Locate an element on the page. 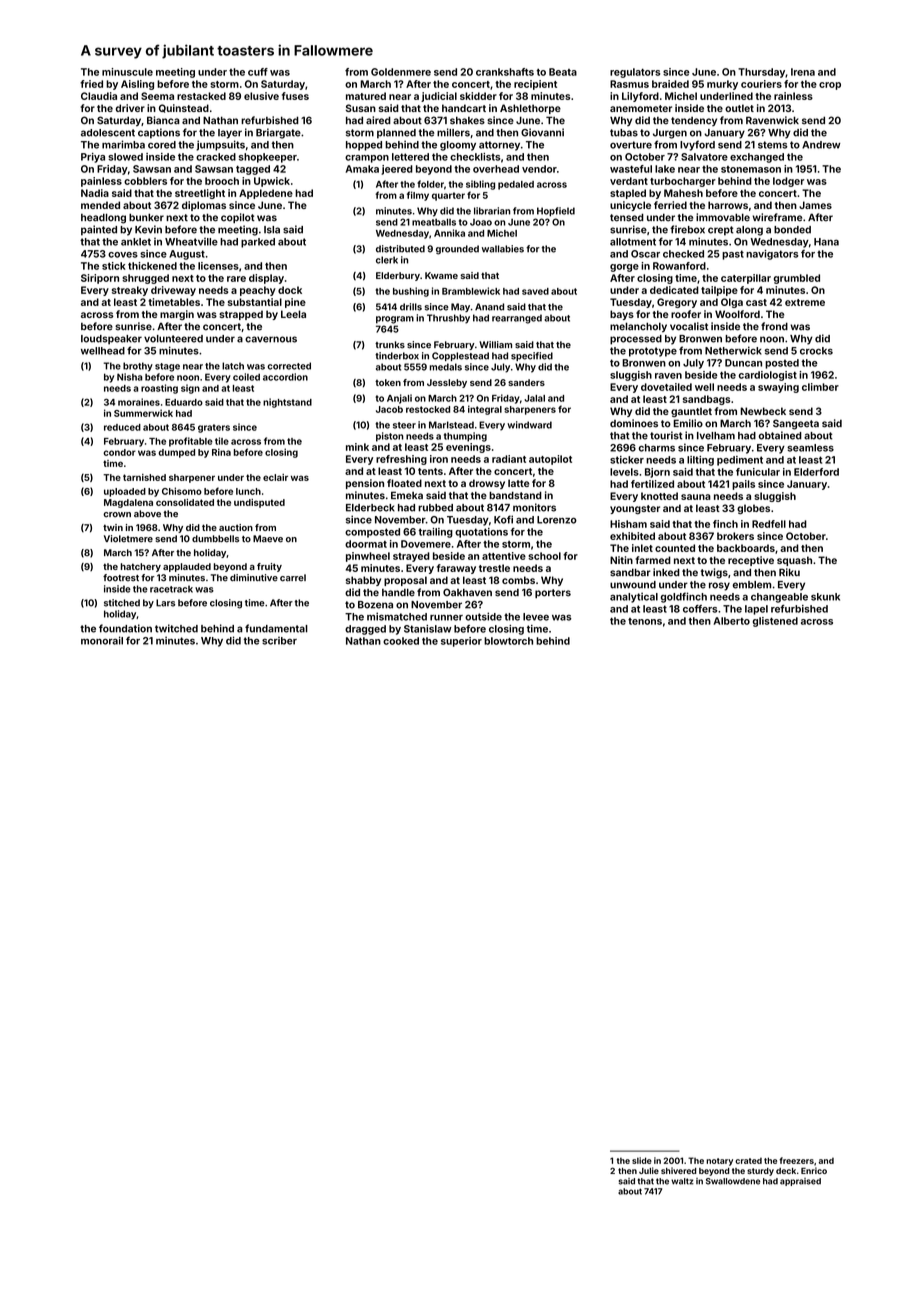  monorail is located at coordinates (102, 640).
